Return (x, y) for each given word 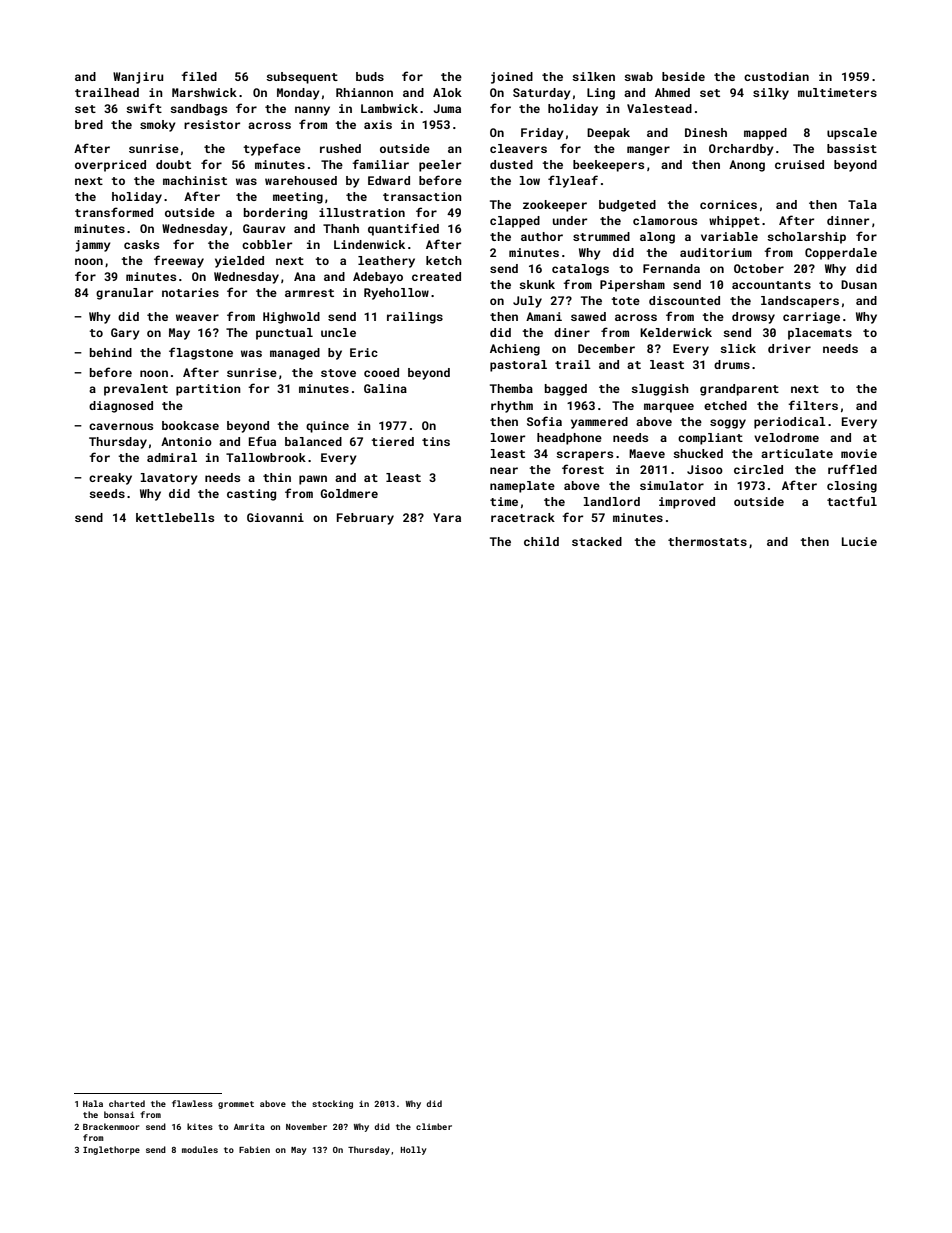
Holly (413, 1150)
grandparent (739, 390)
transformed (114, 212)
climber (434, 1126)
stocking (332, 1104)
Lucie (859, 541)
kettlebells (175, 517)
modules (200, 1149)
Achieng (515, 350)
